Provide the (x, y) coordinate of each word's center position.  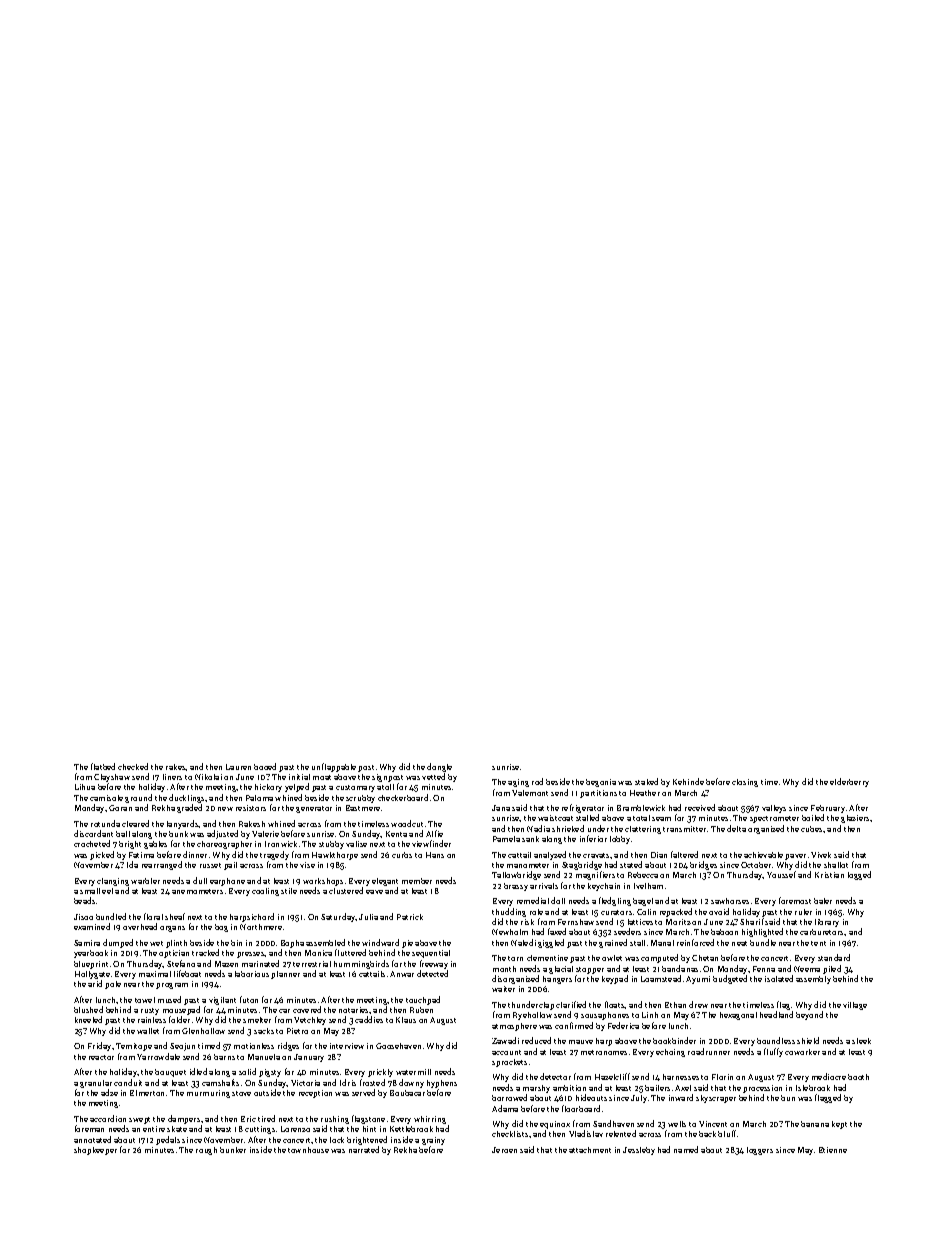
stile (289, 891)
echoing (670, 1053)
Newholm (510, 932)
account (506, 1052)
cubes (811, 829)
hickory (268, 788)
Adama (505, 1108)
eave (374, 892)
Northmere (261, 927)
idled (198, 1071)
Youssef (781, 874)
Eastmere (363, 808)
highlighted (762, 932)
